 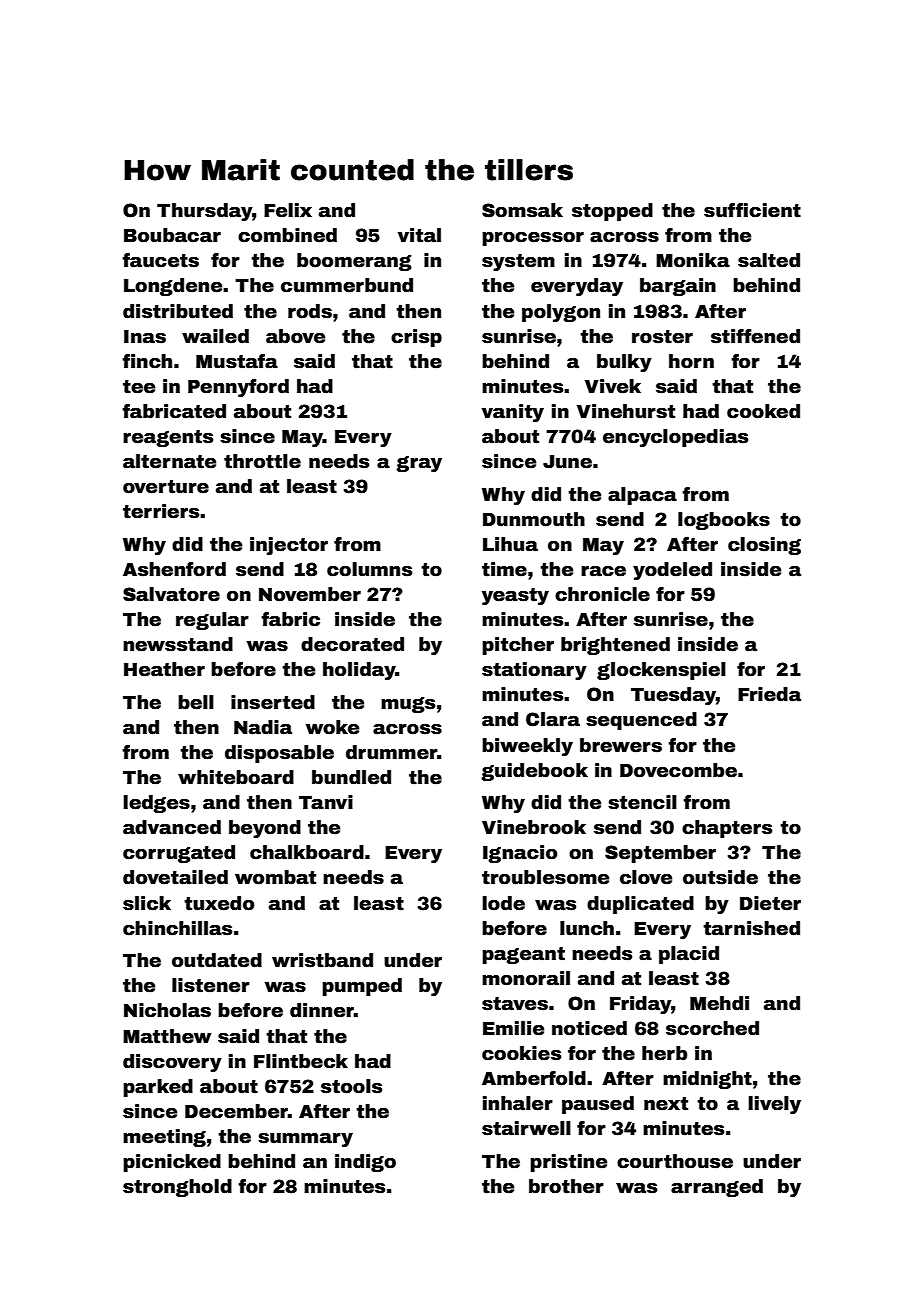 I want to click on chapters, so click(x=727, y=829).
